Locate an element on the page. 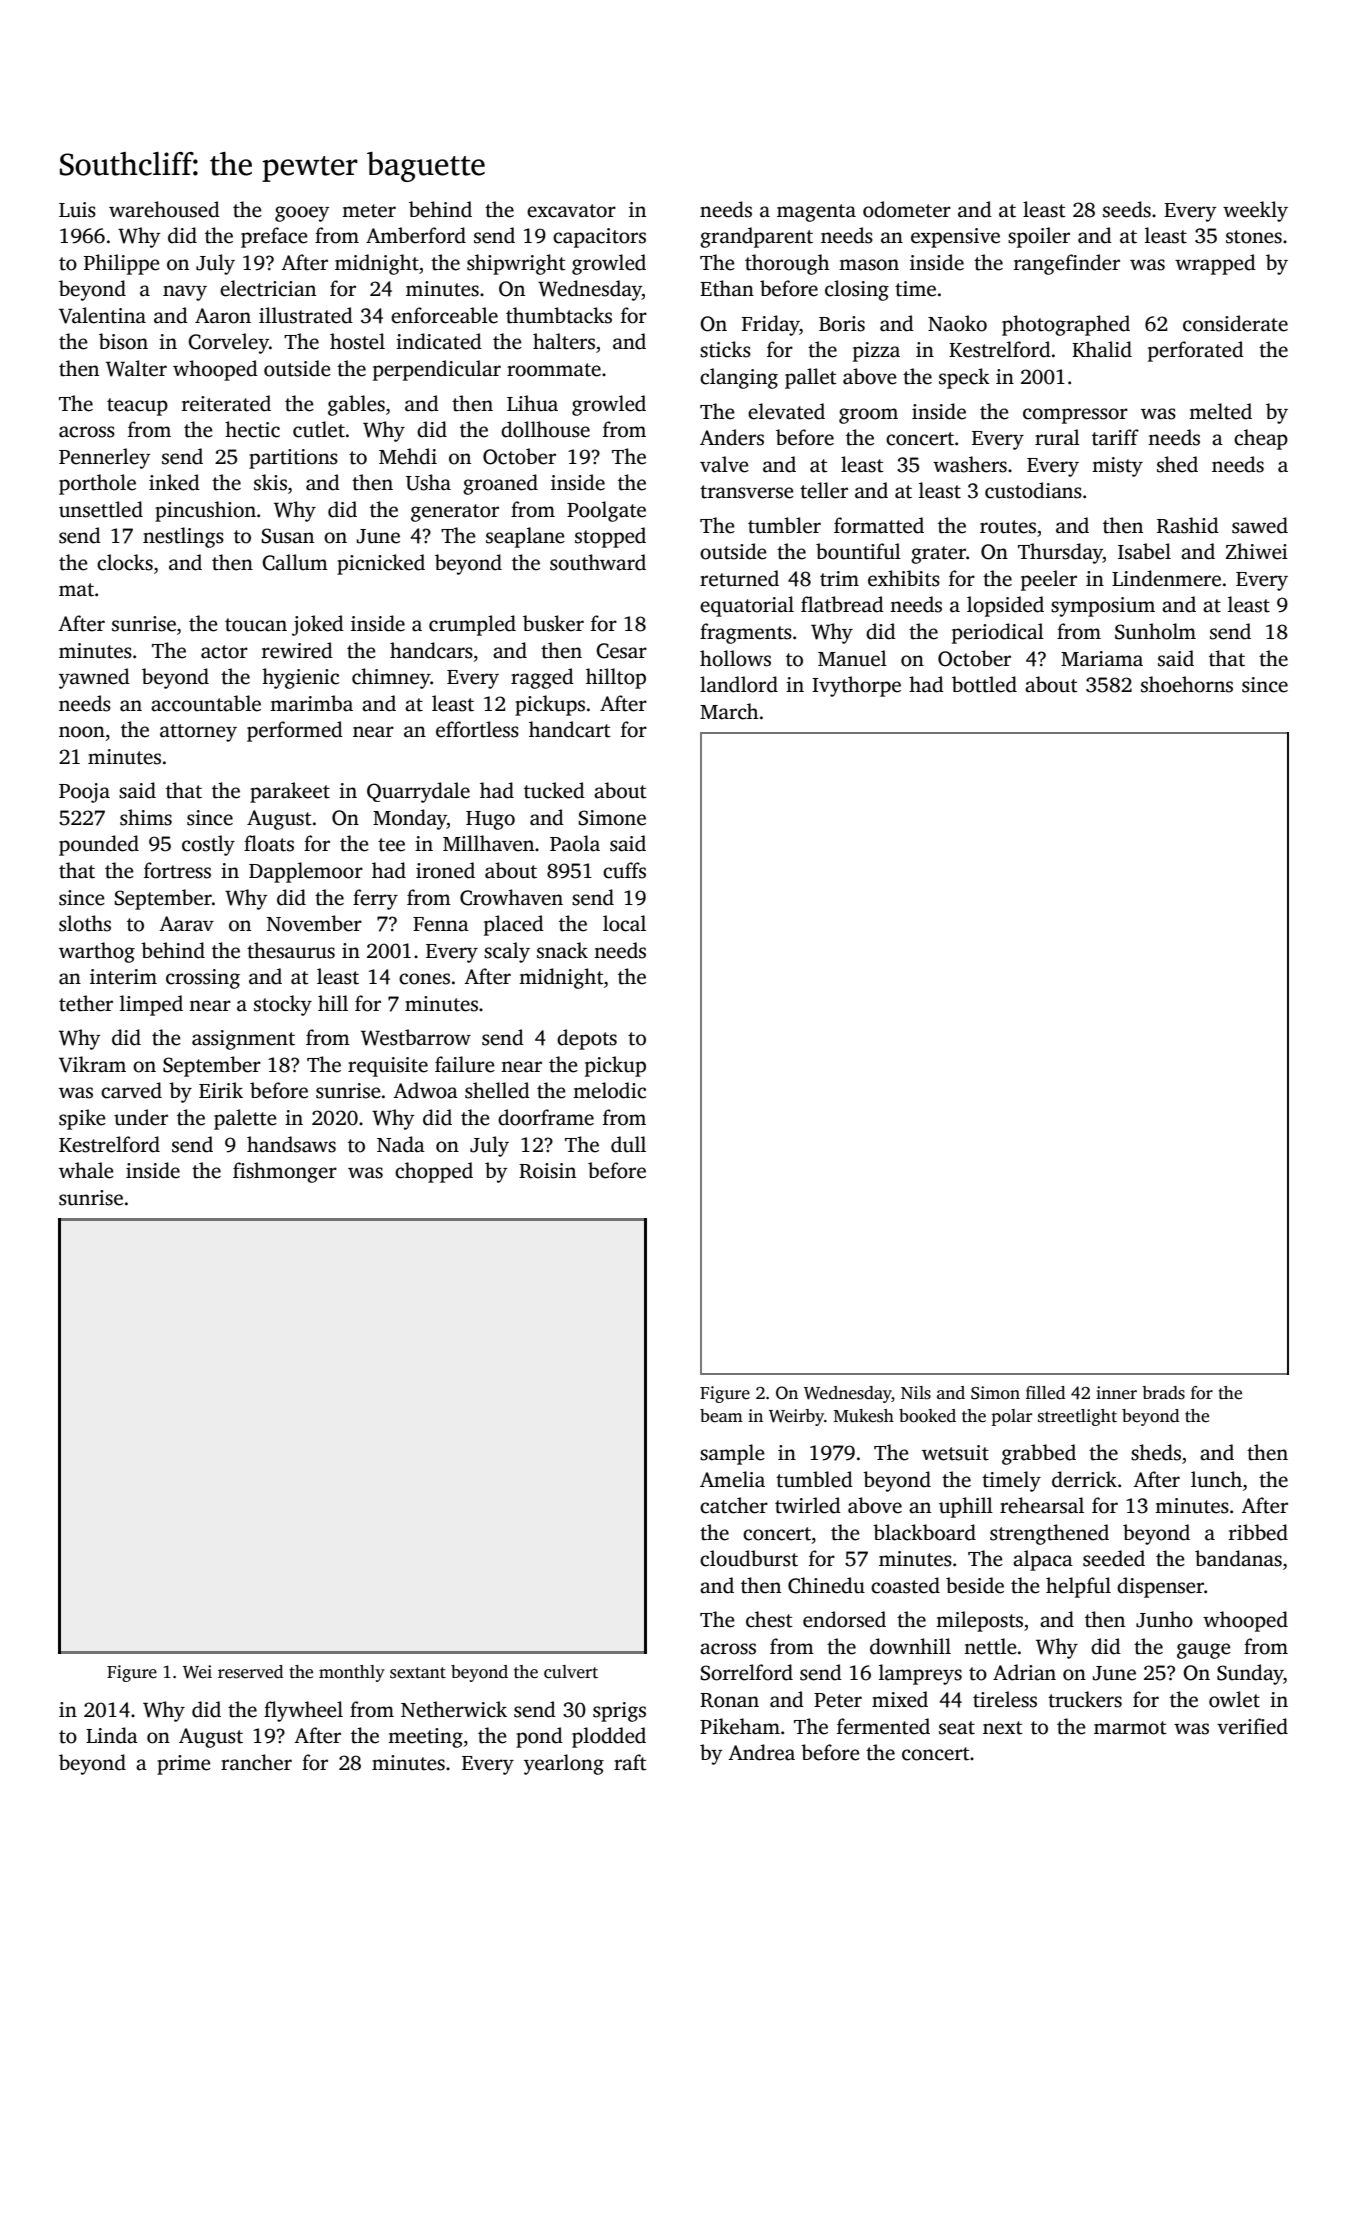  reserved is located at coordinates (250, 1672).
